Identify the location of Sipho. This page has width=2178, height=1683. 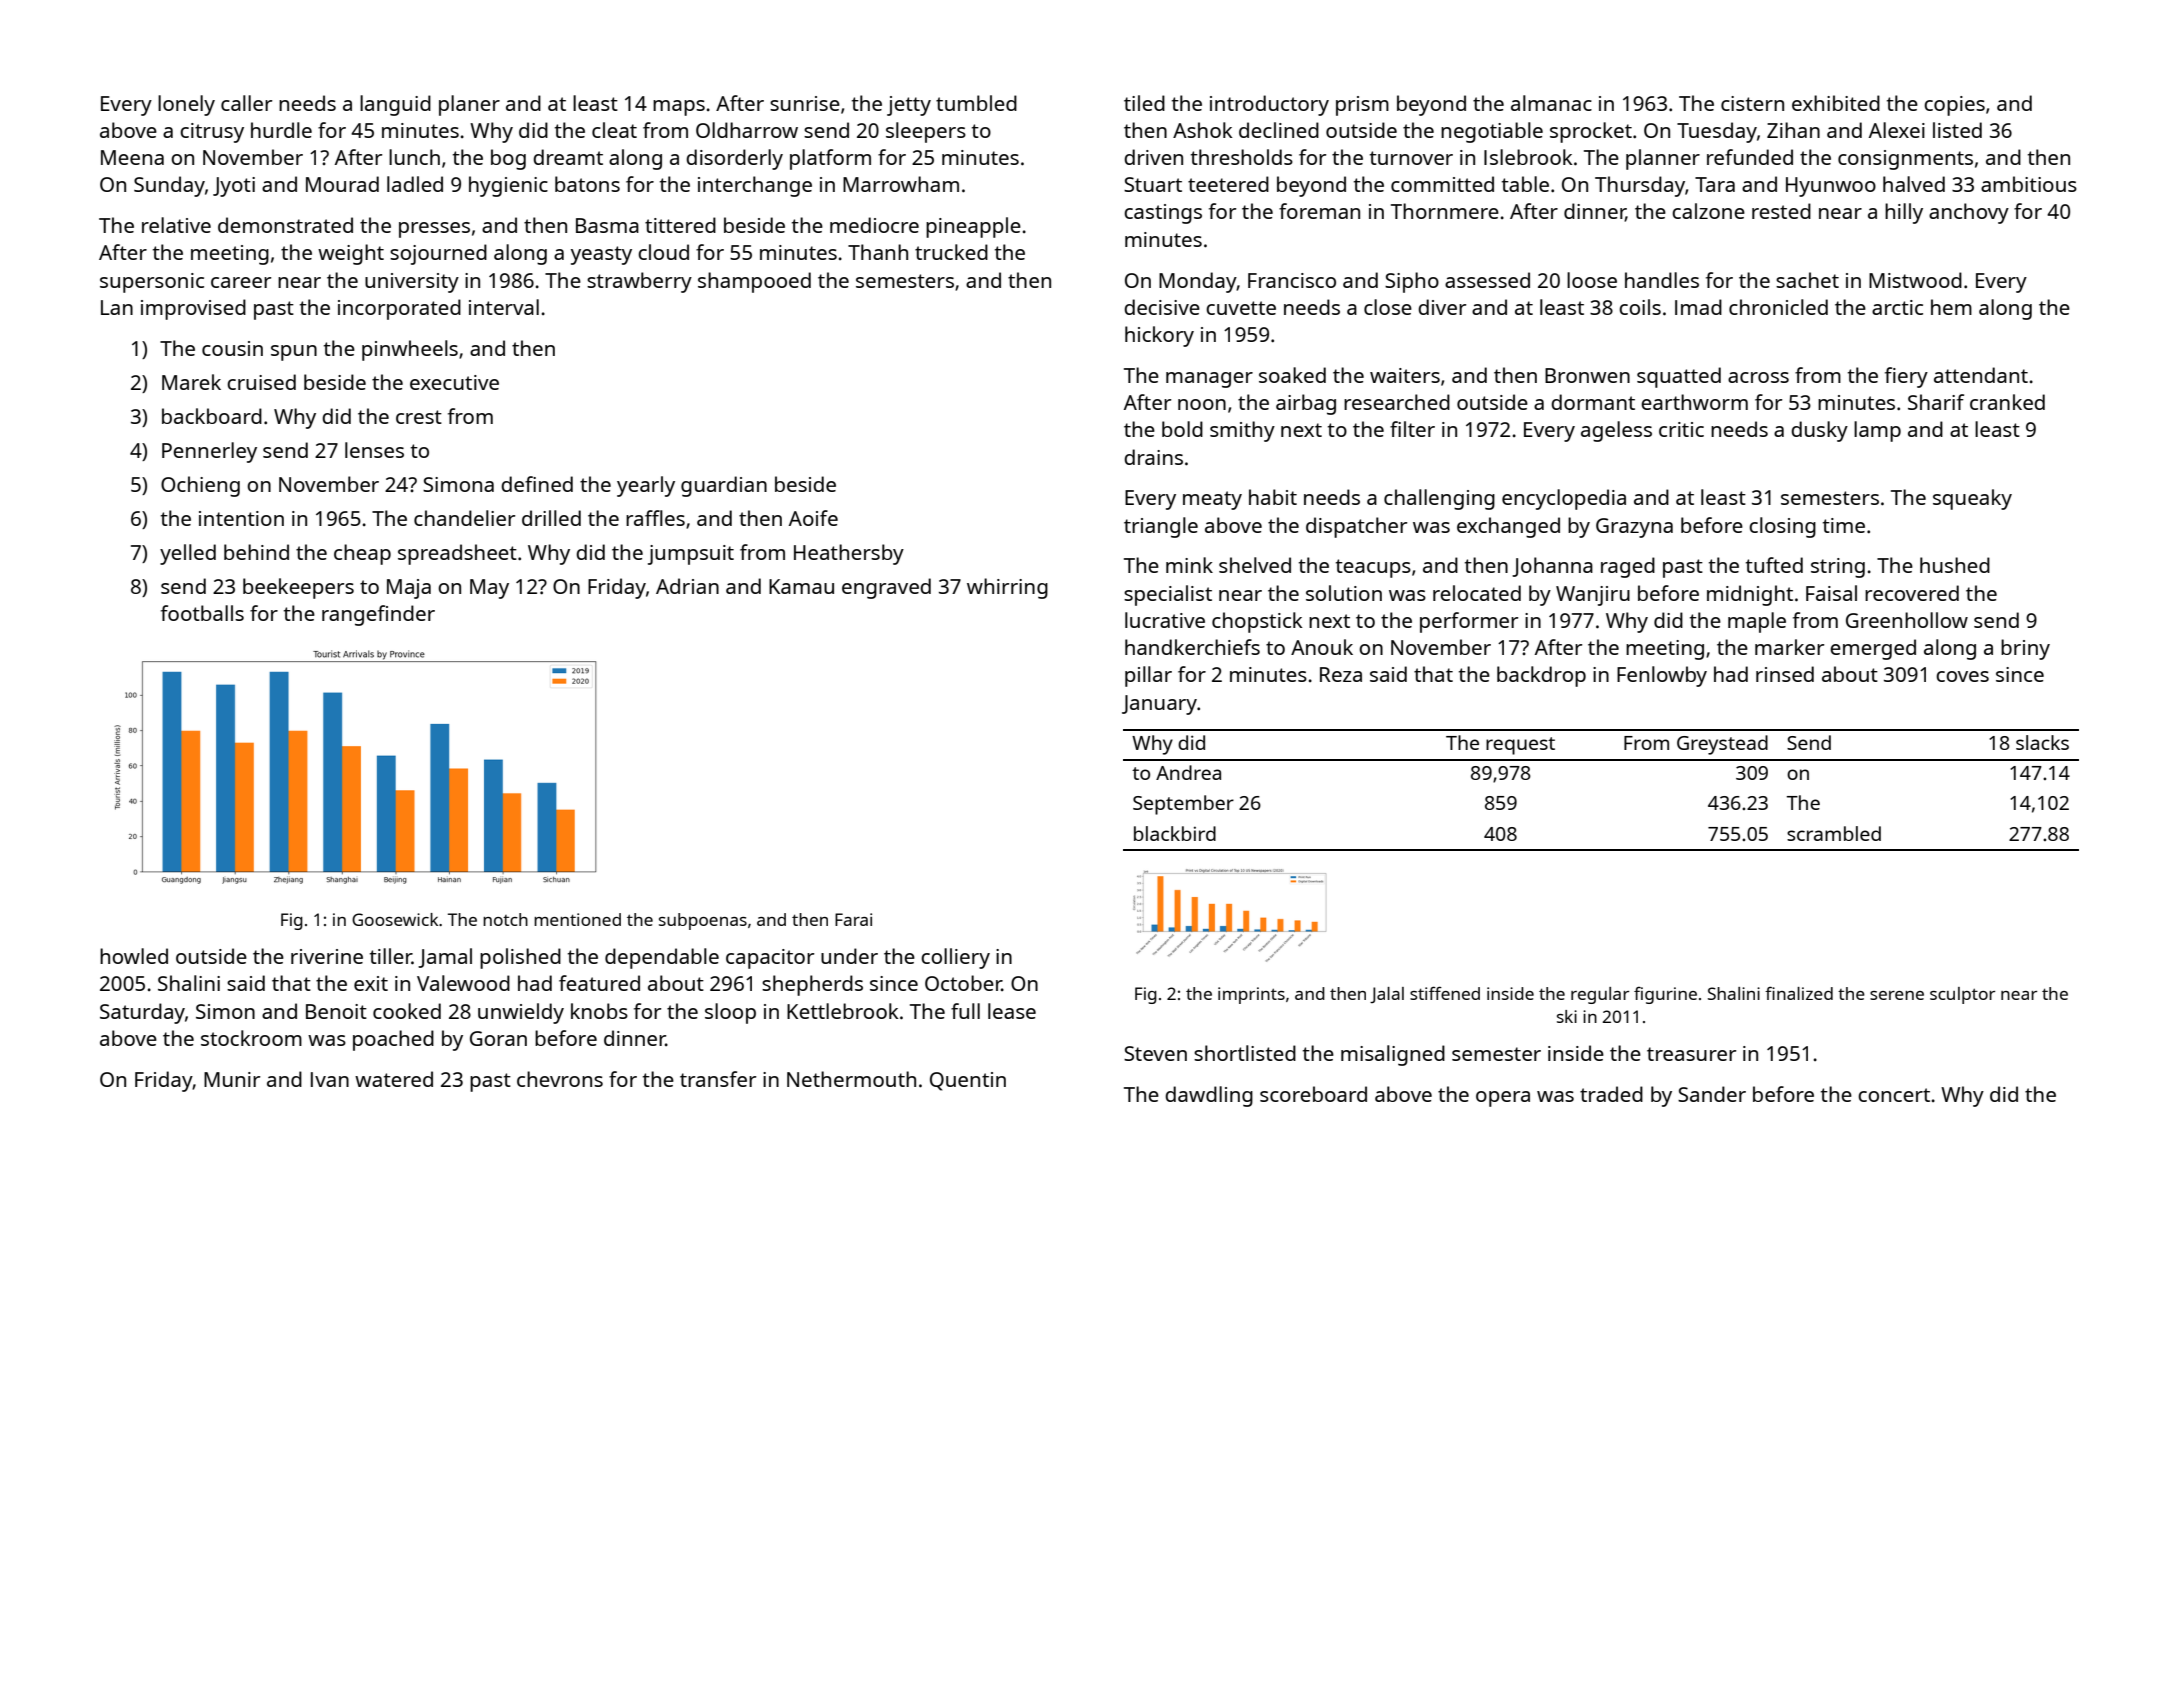
(1412, 282).
